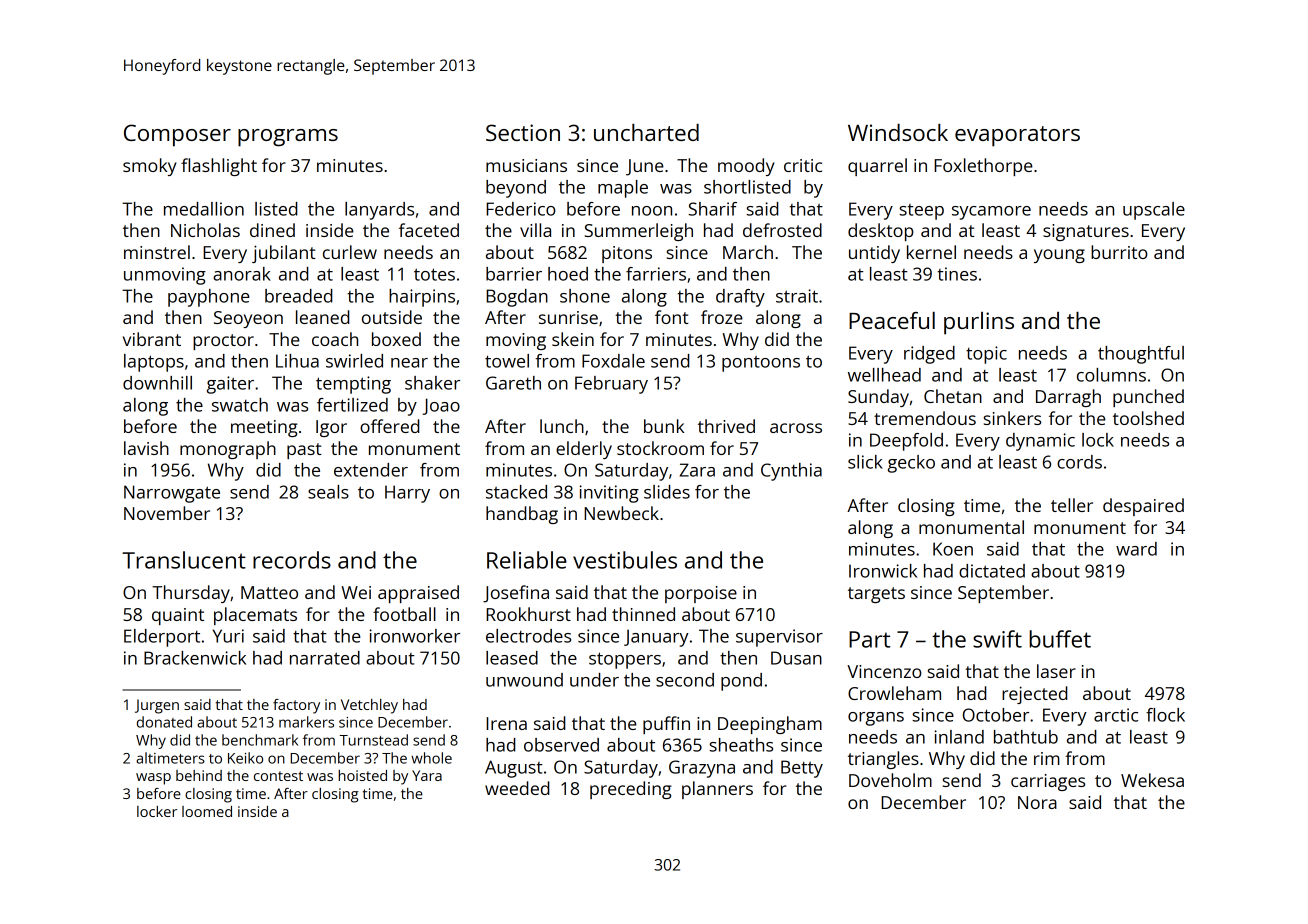 This page has height=924, width=1308. What do you see at coordinates (522, 515) in the page?
I see `handbag` at bounding box center [522, 515].
